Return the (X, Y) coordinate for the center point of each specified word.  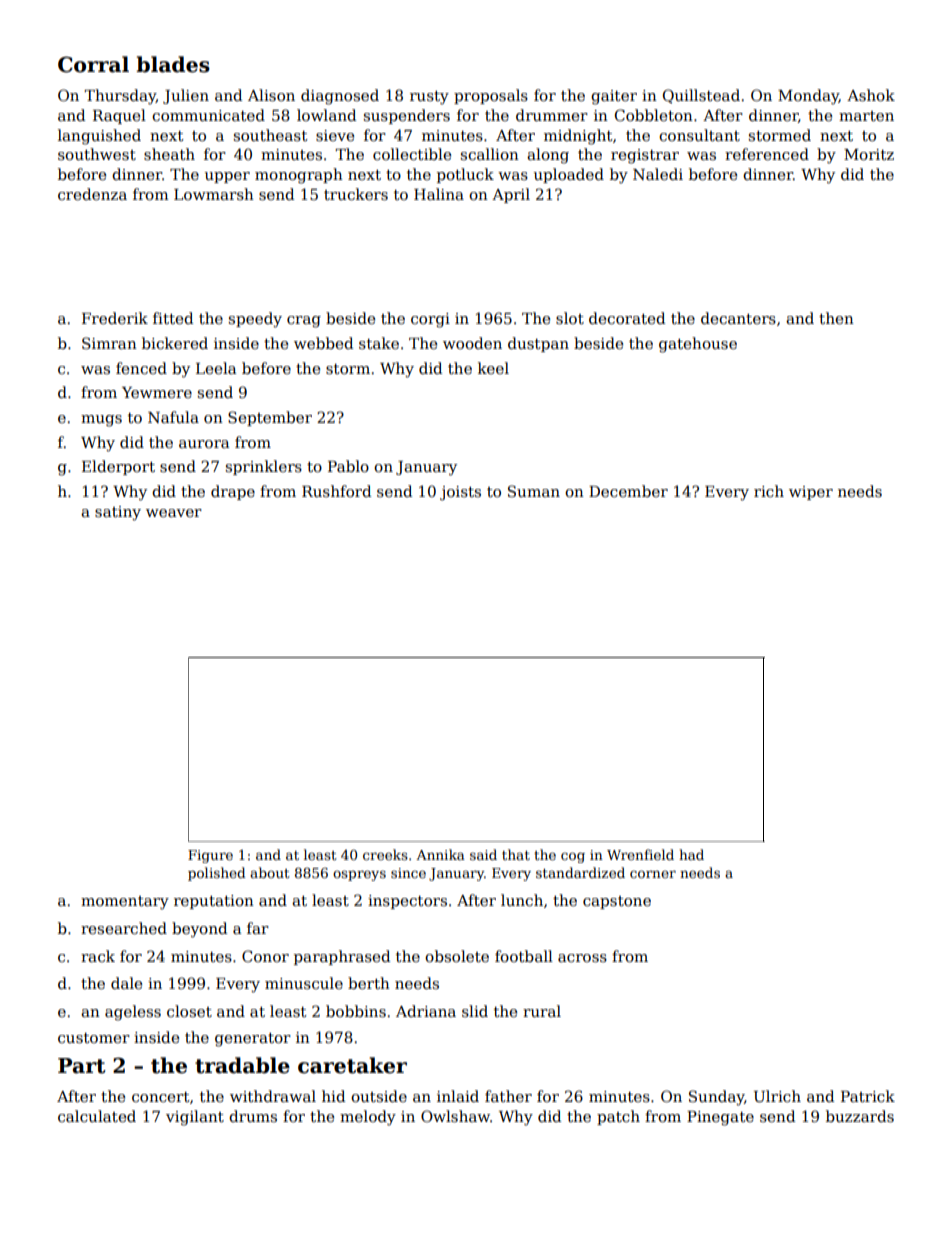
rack (98, 956)
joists (460, 493)
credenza (92, 194)
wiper (811, 493)
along (548, 156)
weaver (174, 513)
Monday (808, 97)
